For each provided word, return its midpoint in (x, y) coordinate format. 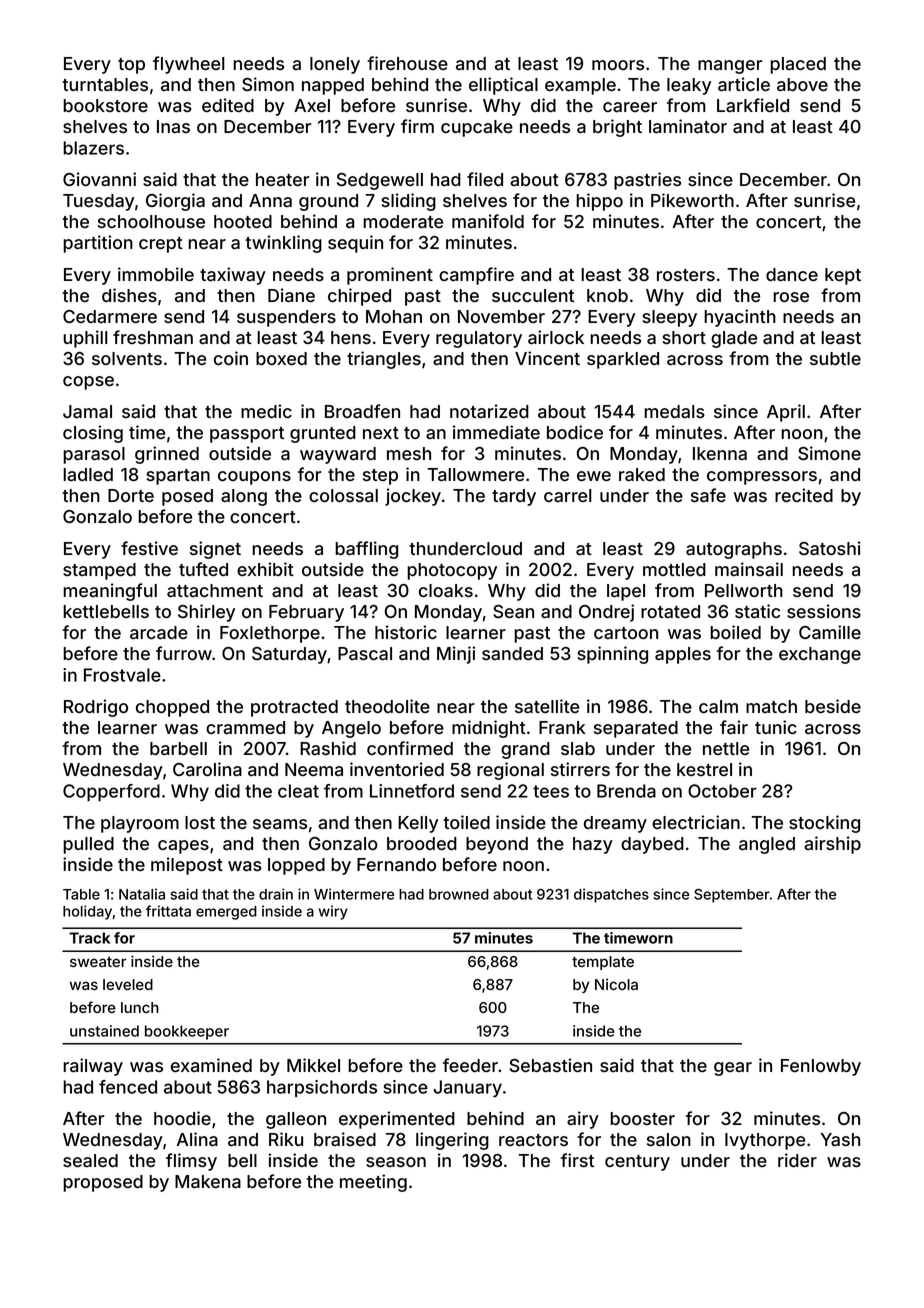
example (580, 86)
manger (730, 67)
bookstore (105, 105)
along (244, 497)
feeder (470, 1065)
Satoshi (830, 548)
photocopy (452, 571)
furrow (184, 653)
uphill (85, 339)
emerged (226, 913)
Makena (208, 1182)
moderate (403, 222)
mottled (674, 569)
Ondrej (606, 613)
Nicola (616, 984)
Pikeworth (692, 200)
